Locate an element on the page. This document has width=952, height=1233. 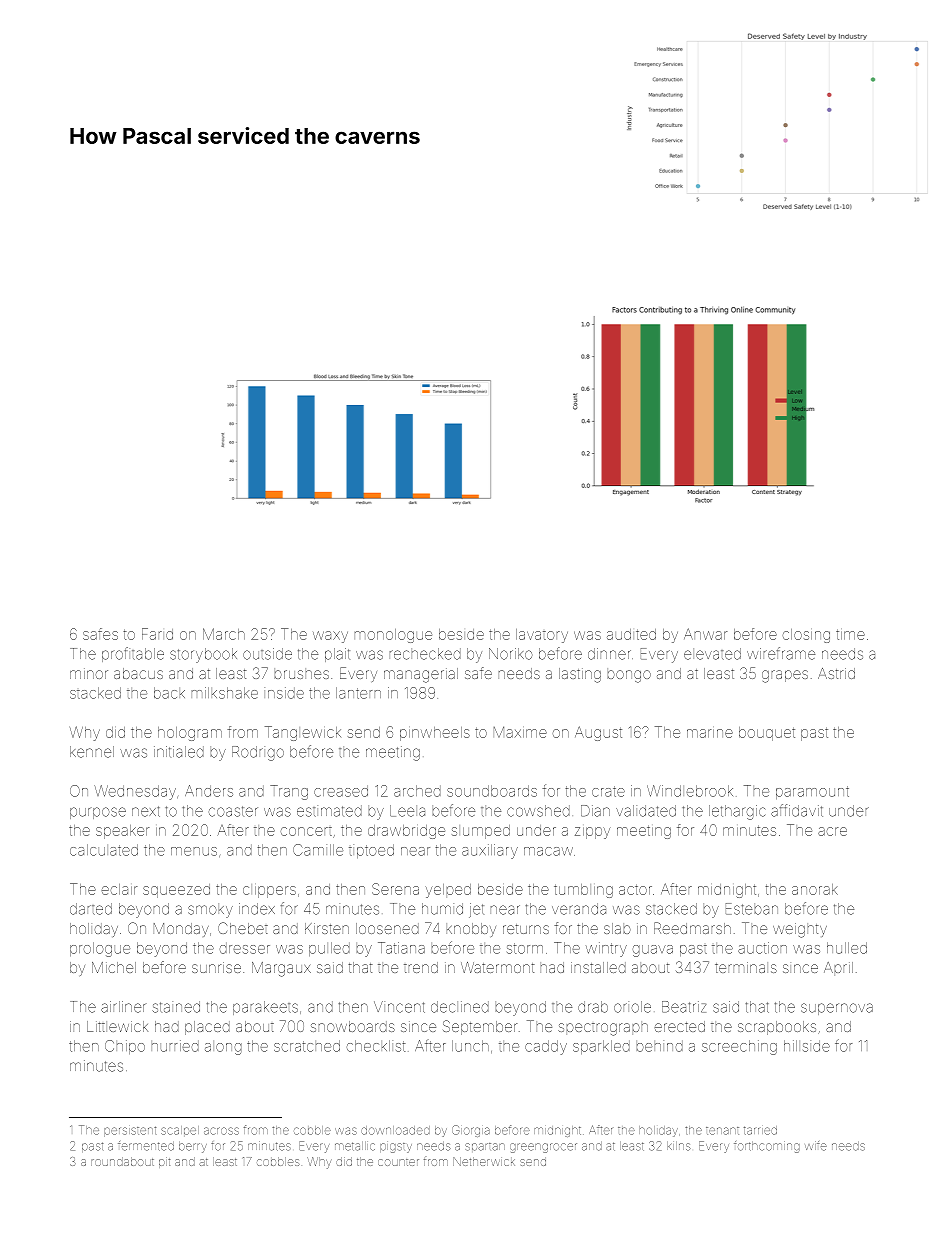
Camille is located at coordinates (318, 850).
